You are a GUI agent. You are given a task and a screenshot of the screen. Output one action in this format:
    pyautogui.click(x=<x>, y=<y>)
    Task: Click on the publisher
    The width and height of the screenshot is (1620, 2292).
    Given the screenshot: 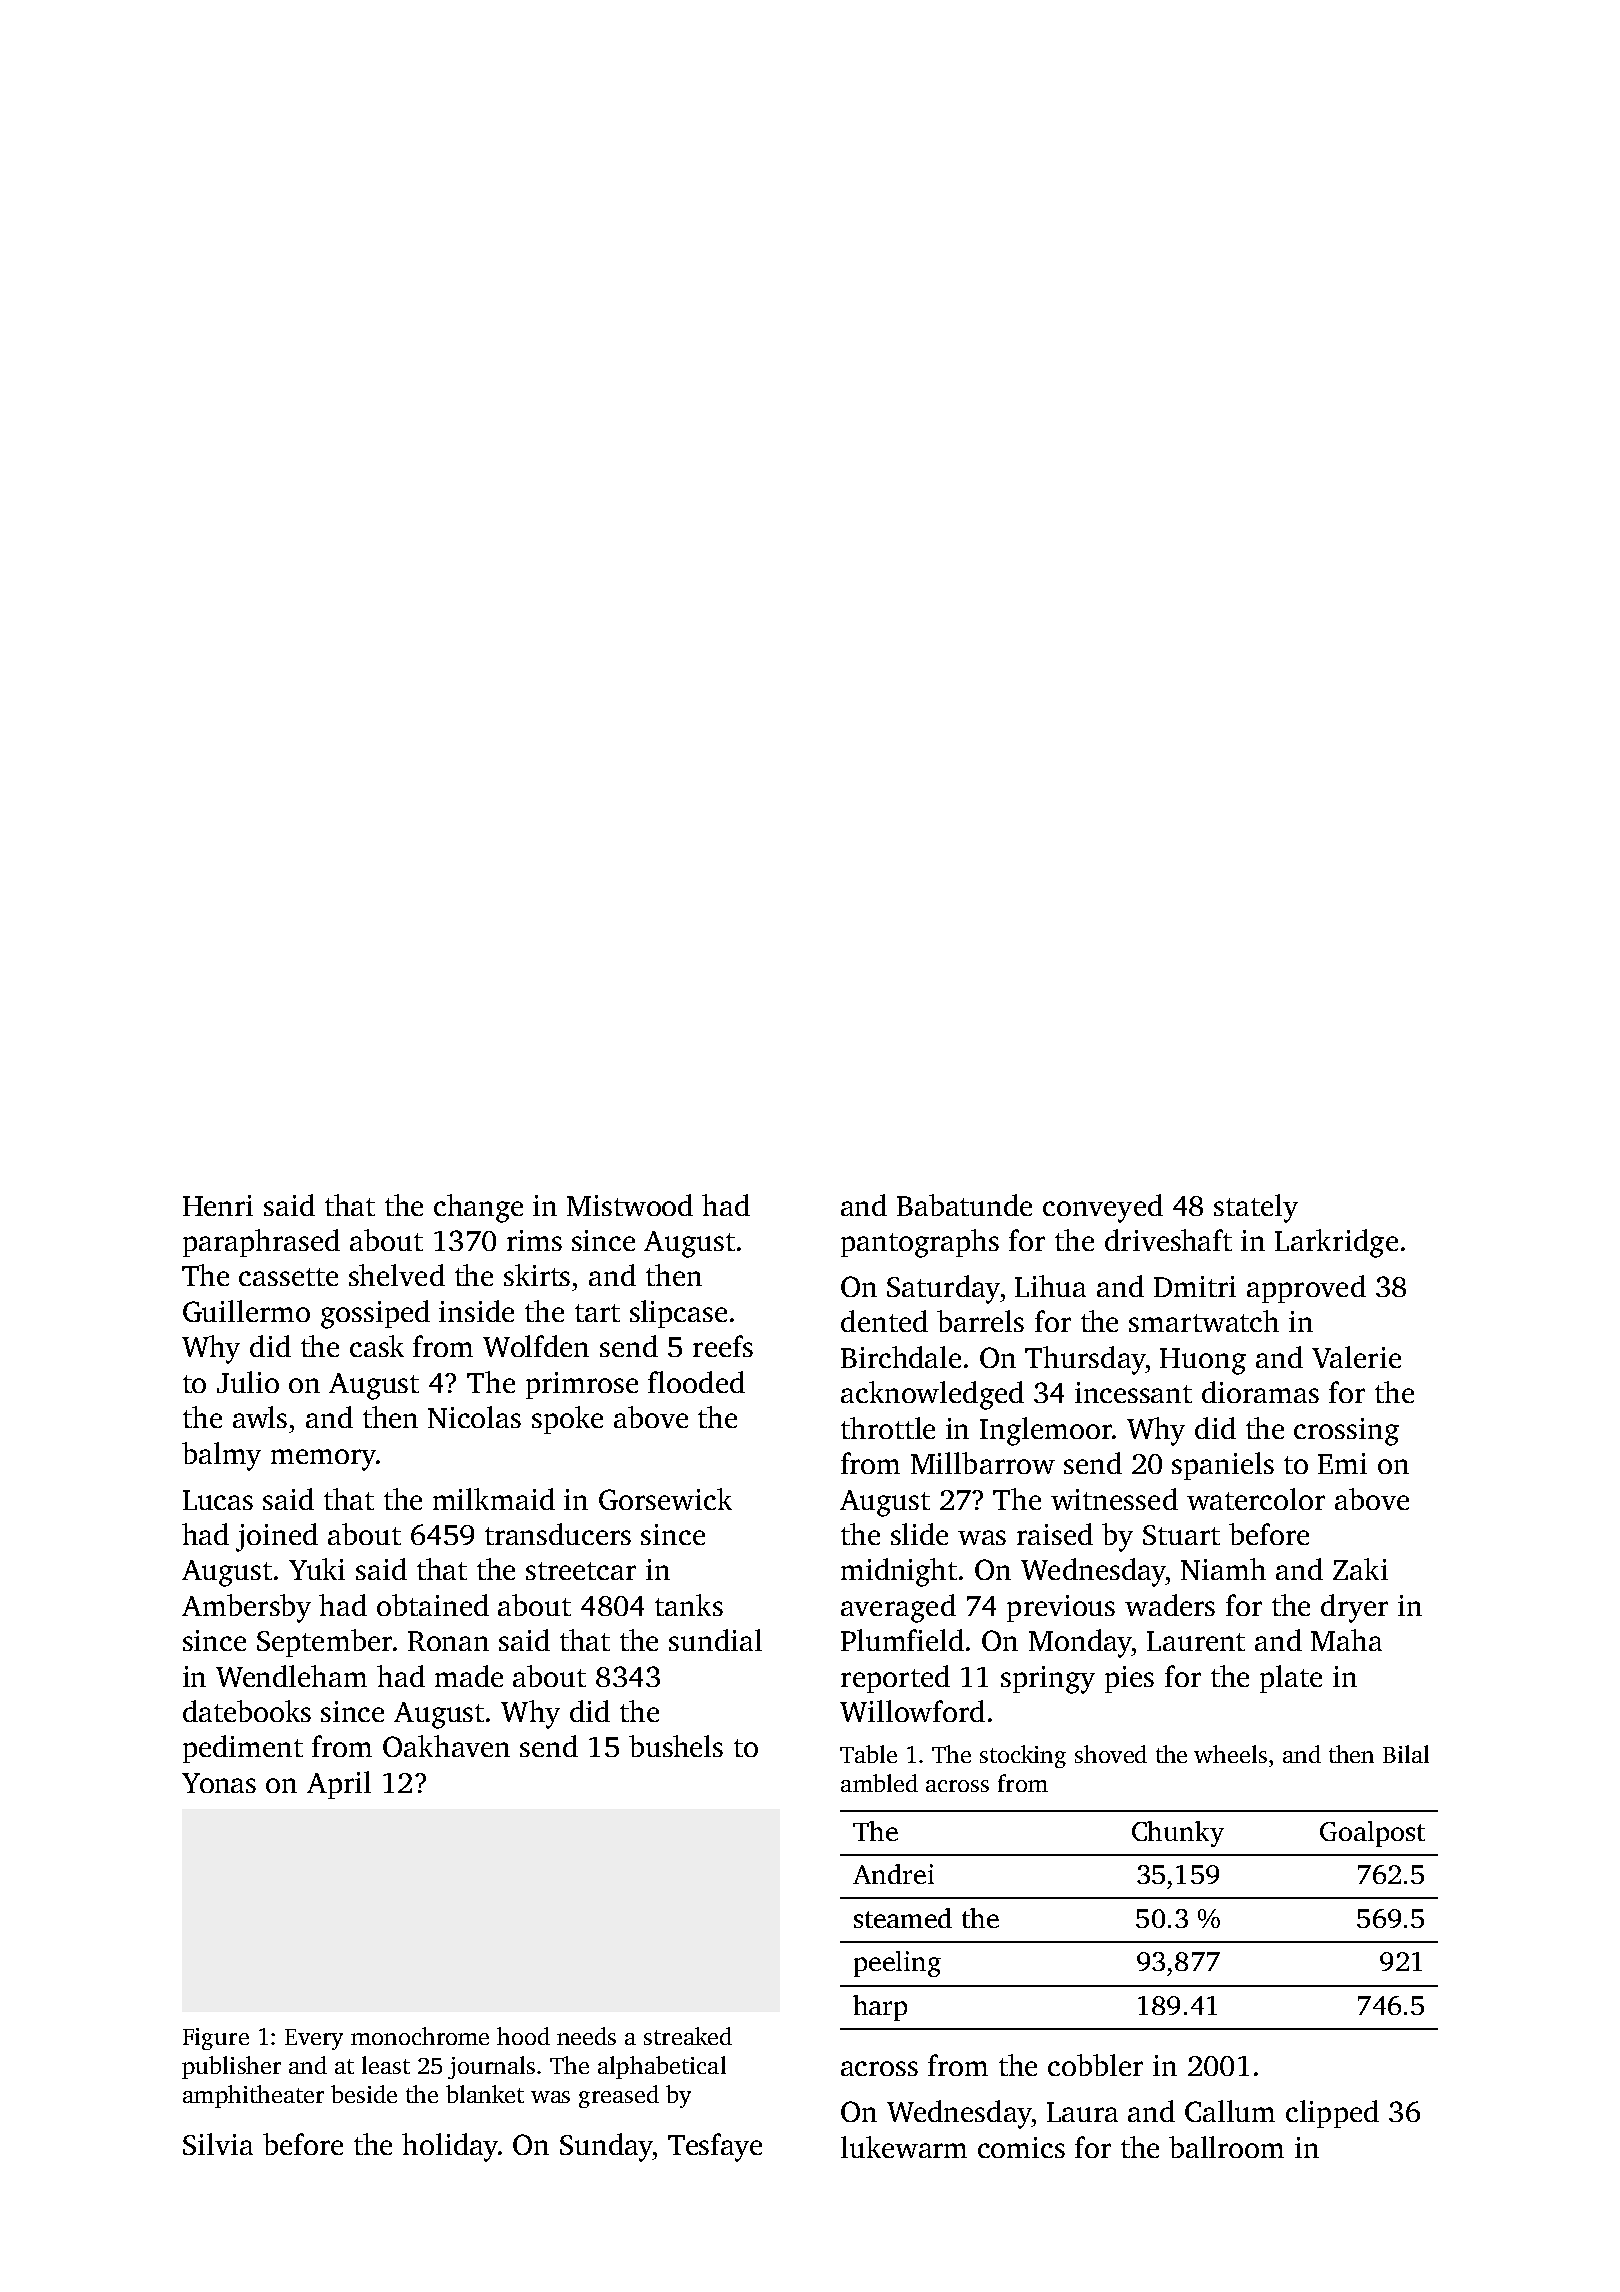 What is the action you would take?
    pyautogui.click(x=231, y=2067)
